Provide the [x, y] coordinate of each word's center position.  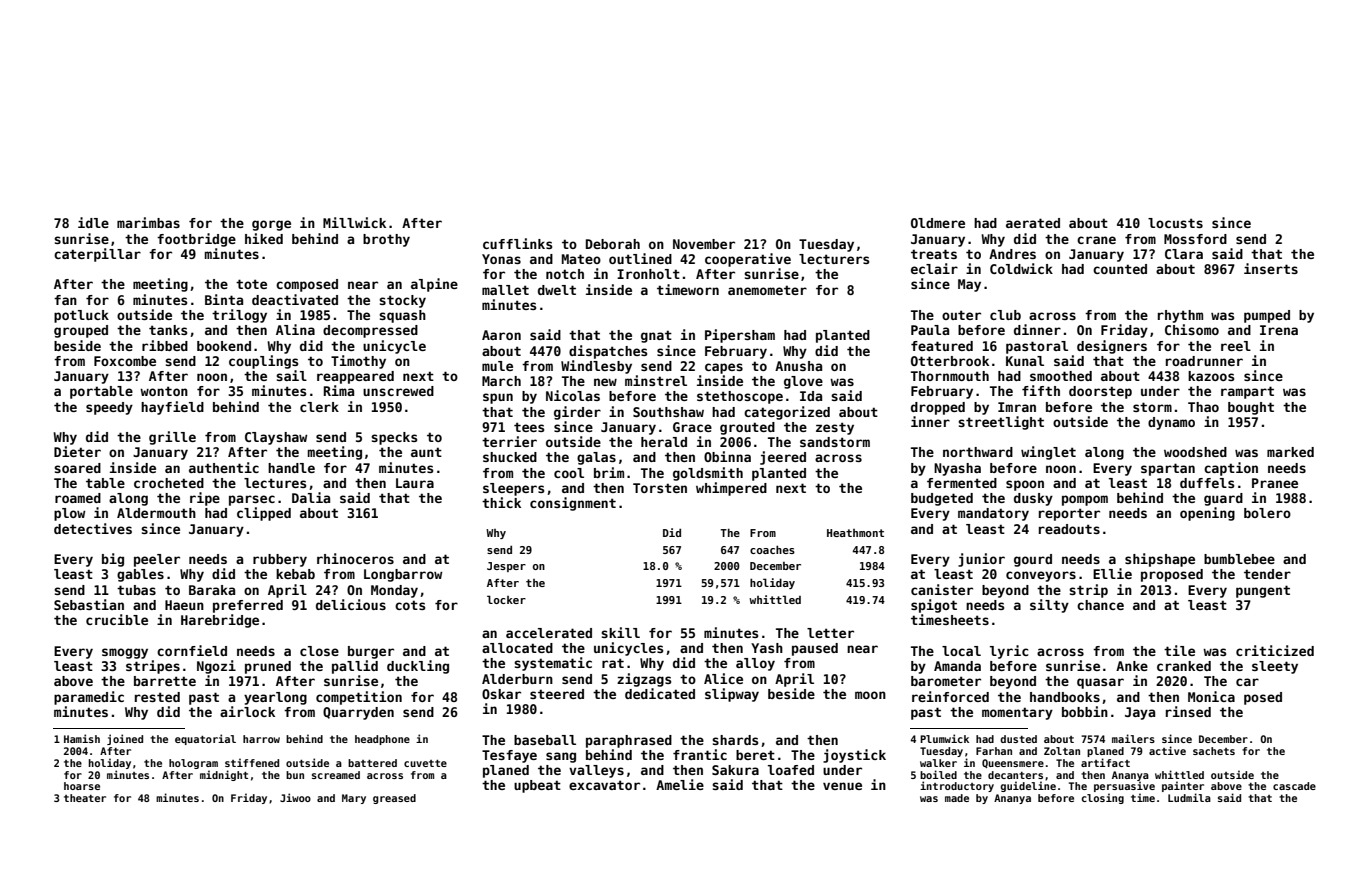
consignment [573, 504]
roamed [78, 498]
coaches [772, 549]
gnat [656, 336]
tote [251, 284]
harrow [261, 739]
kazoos [1211, 376]
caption [1231, 469]
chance [1100, 605]
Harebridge [220, 621]
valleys [596, 771]
